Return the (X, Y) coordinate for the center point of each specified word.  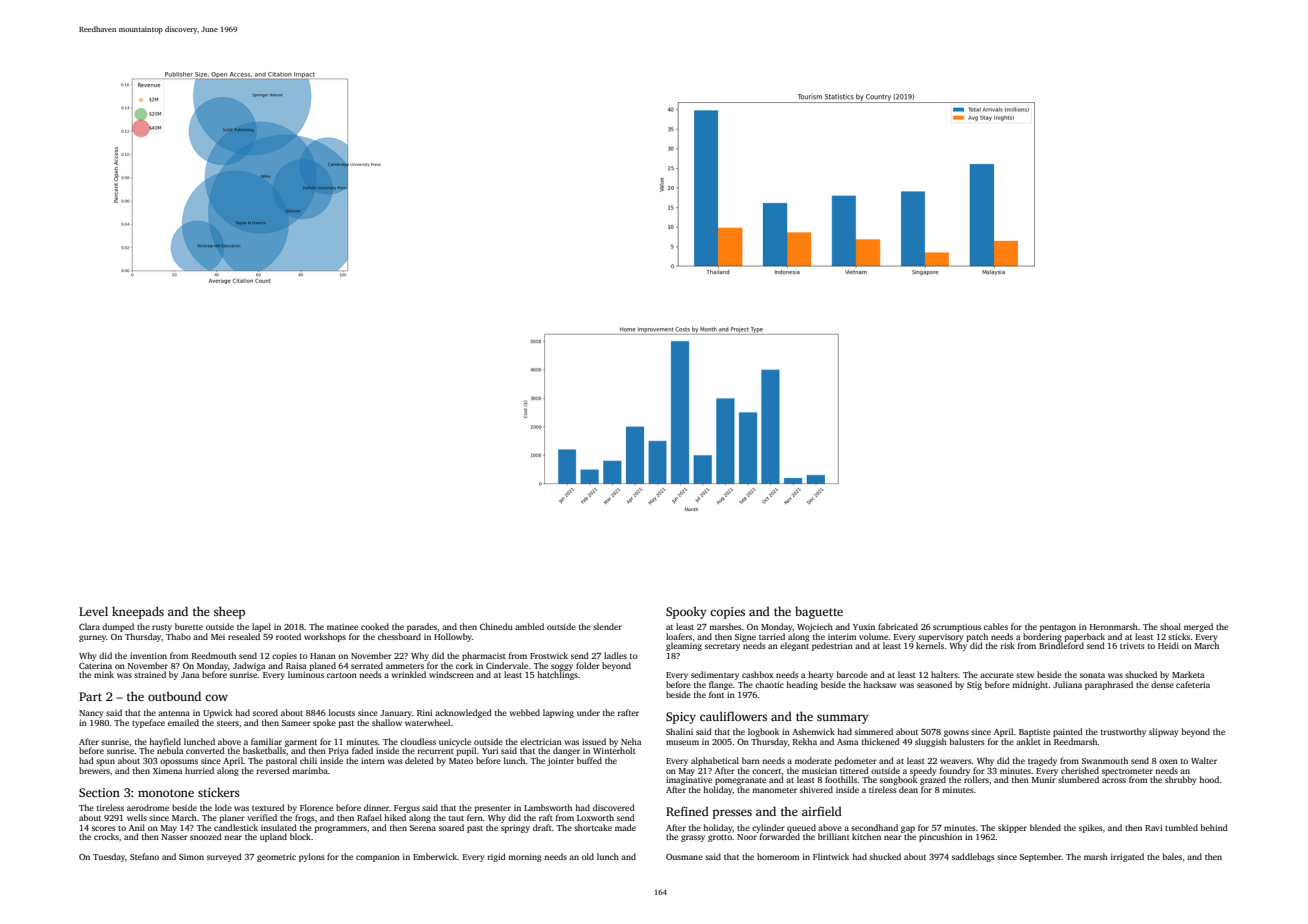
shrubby (1180, 780)
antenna (174, 713)
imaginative (689, 780)
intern (373, 760)
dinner (376, 807)
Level (93, 611)
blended (1045, 827)
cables (996, 626)
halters (944, 674)
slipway (1163, 732)
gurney (92, 638)
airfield (822, 811)
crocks (106, 836)
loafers (679, 636)
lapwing (558, 713)
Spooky (686, 612)
